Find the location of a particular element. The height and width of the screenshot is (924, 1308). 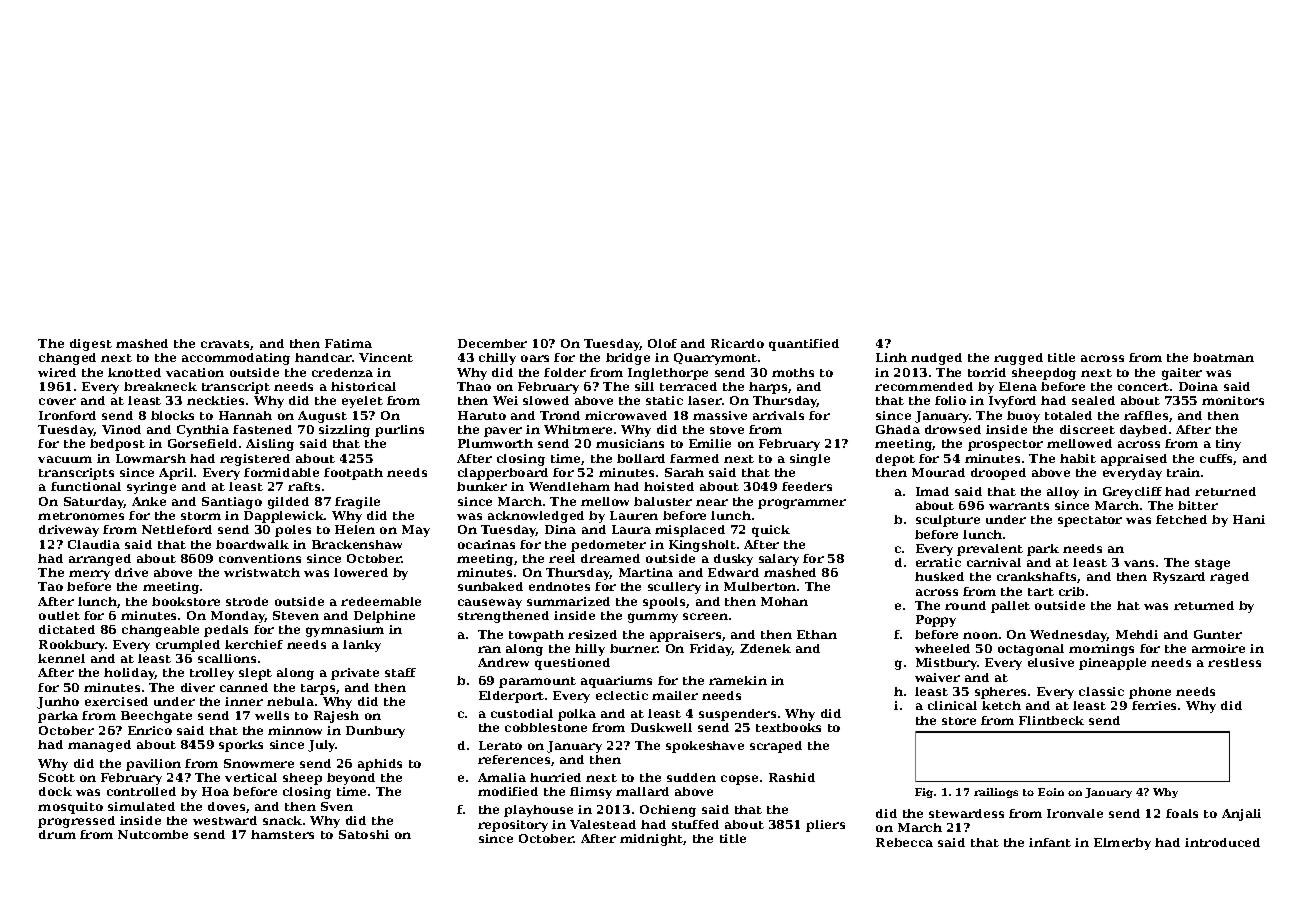

Duskwell is located at coordinates (661, 727).
